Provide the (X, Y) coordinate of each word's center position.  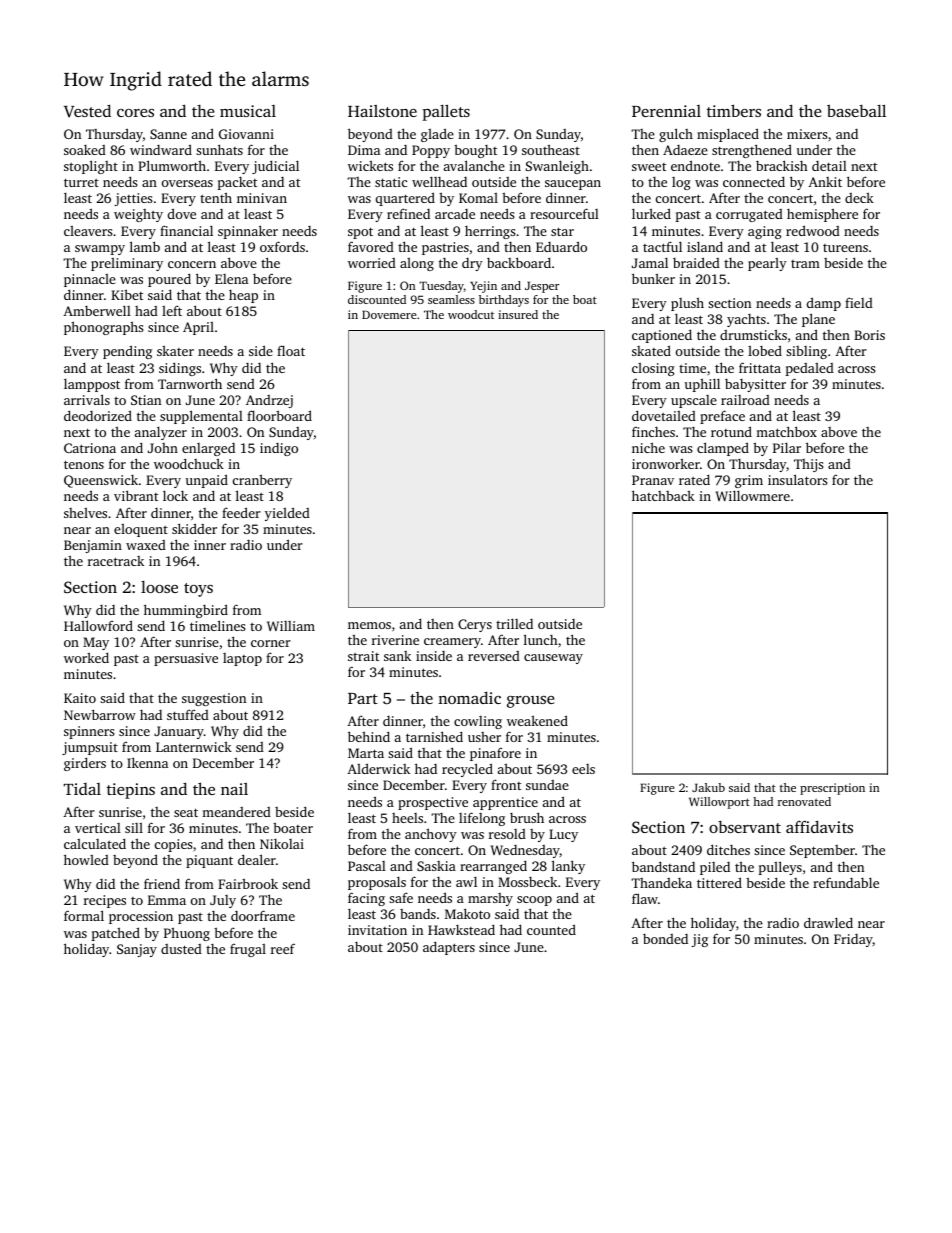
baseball (856, 110)
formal (84, 915)
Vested (87, 110)
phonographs (103, 328)
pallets (446, 112)
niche (648, 447)
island (705, 246)
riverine (395, 640)
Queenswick (101, 481)
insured (518, 314)
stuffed (188, 714)
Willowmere (753, 495)
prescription (832, 789)
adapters (449, 948)
